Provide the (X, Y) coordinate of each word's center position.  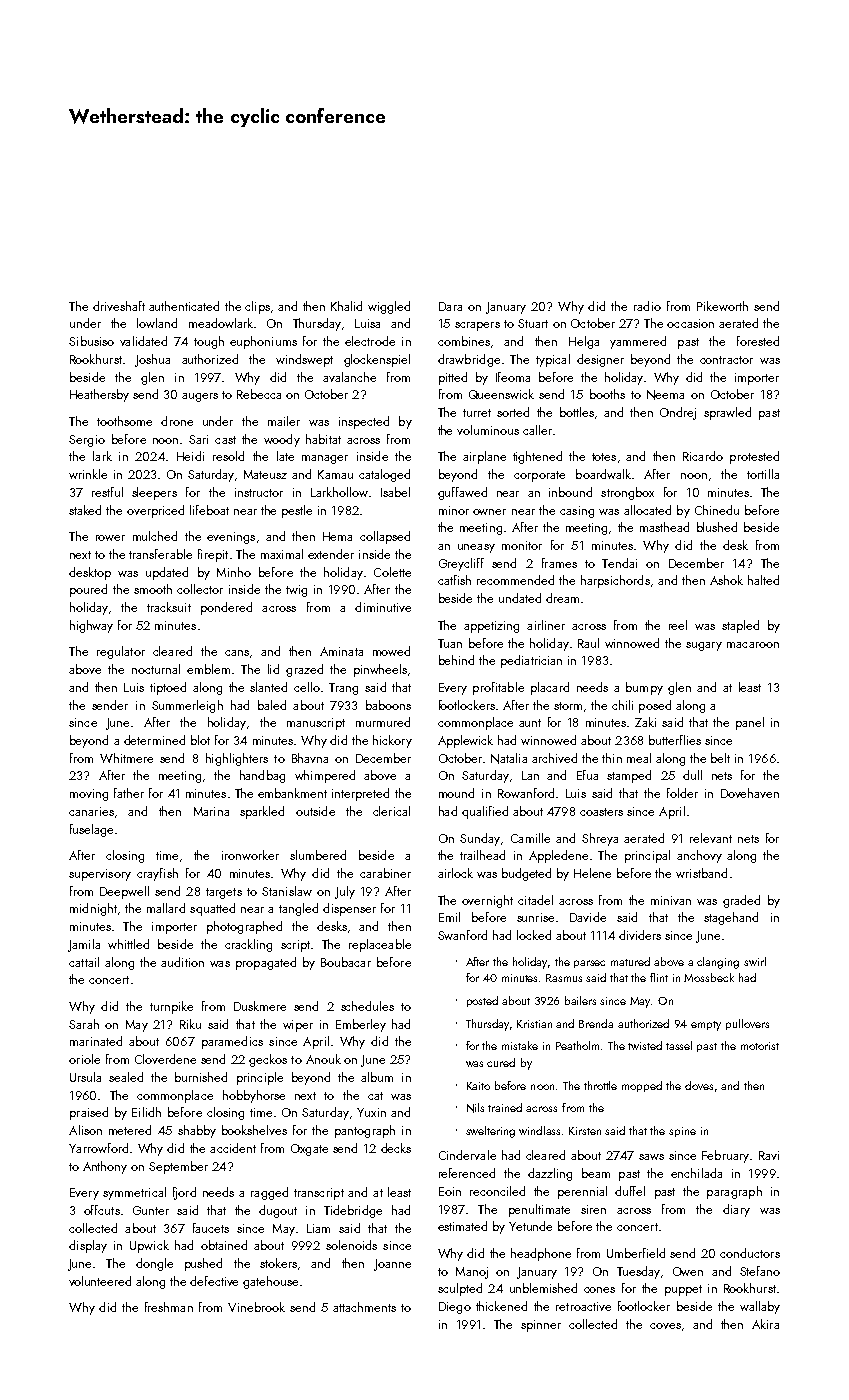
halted (763, 580)
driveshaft (119, 306)
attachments (364, 1307)
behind (456, 660)
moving (89, 795)
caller (537, 430)
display (88, 1246)
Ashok (726, 580)
